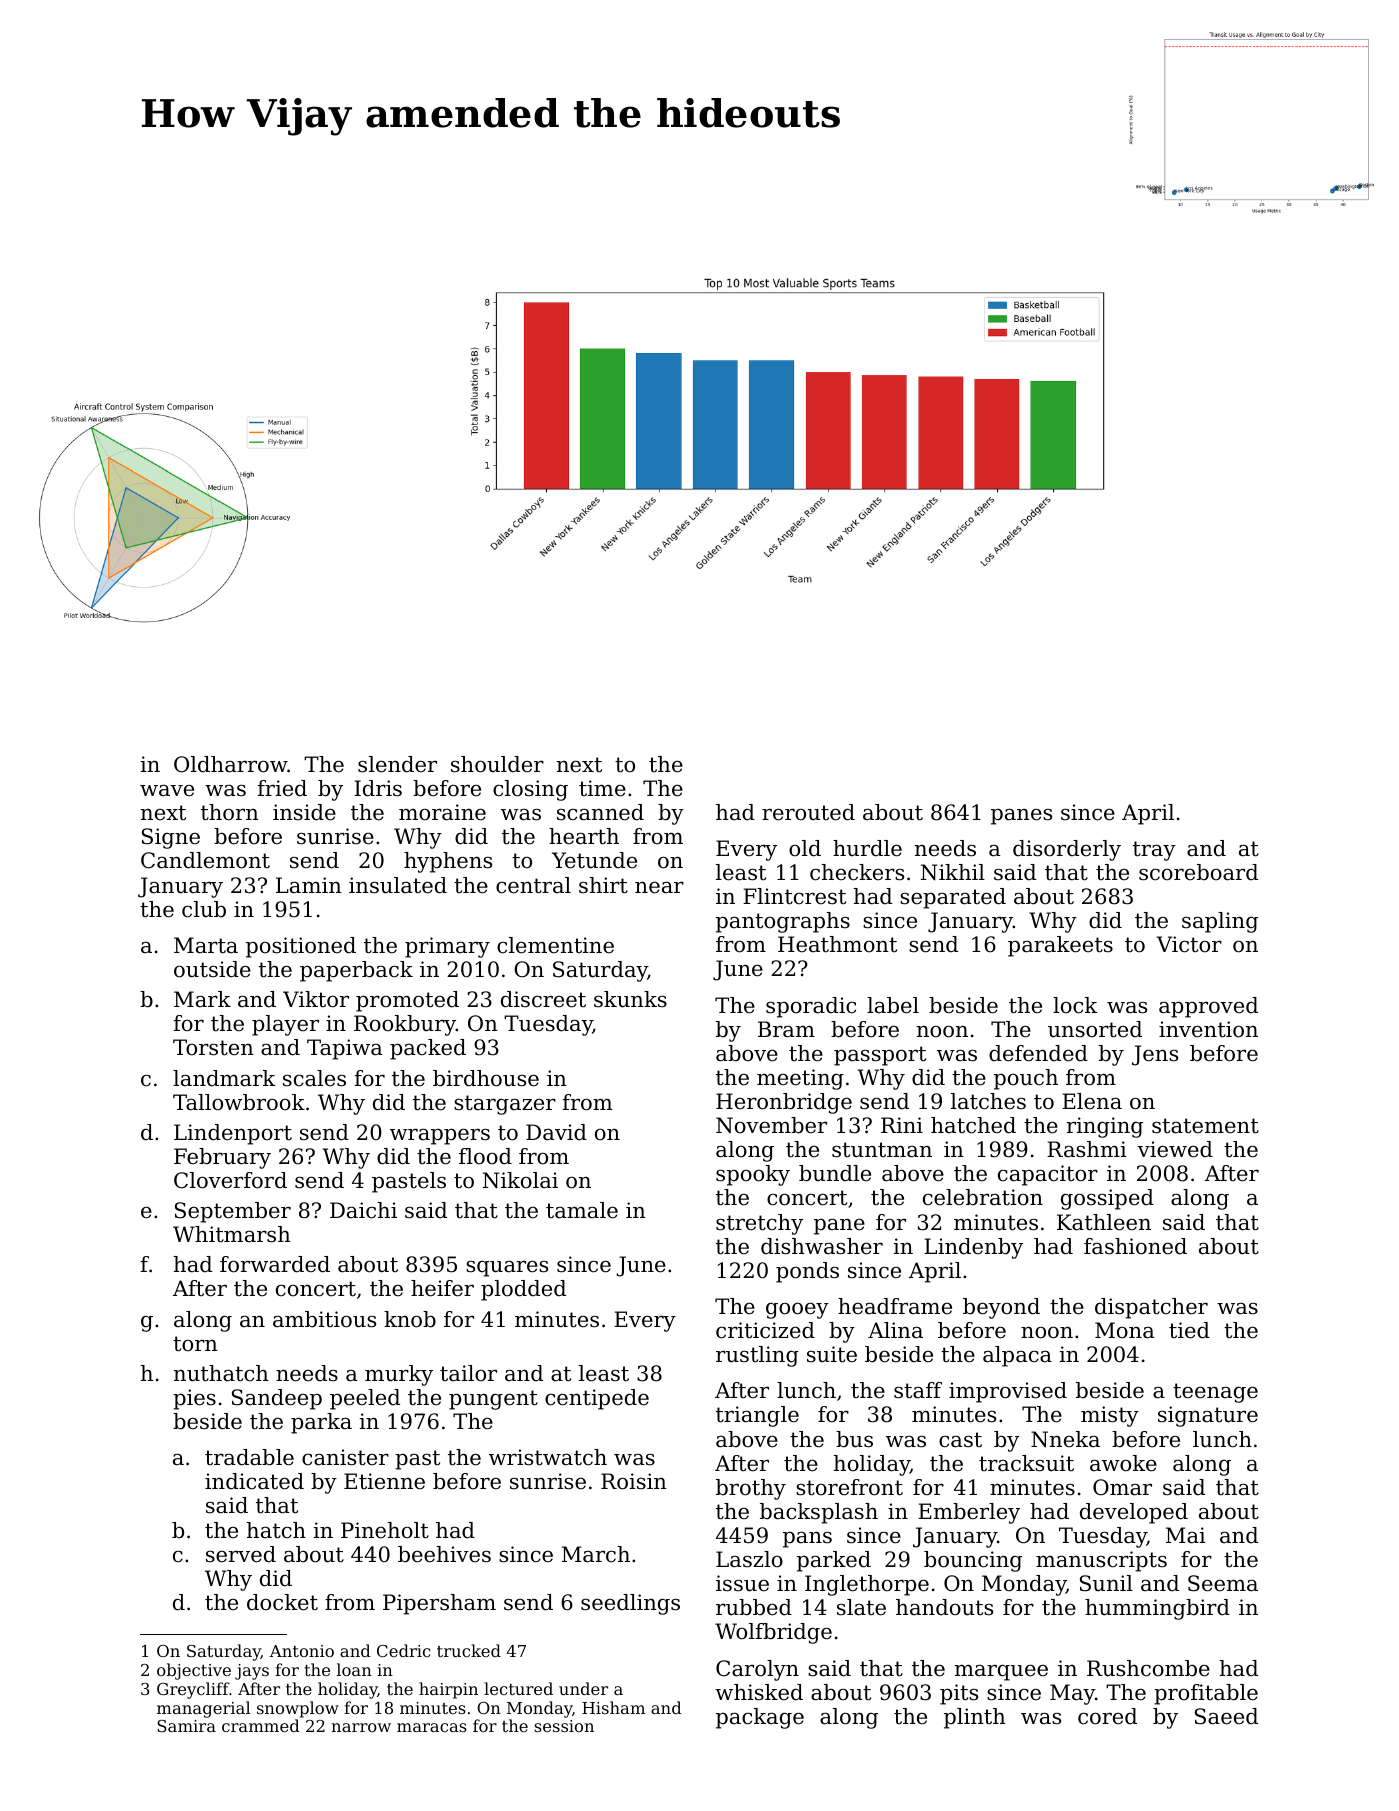 The width and height of the screenshot is (1399, 1811). What do you see at coordinates (1048, 1175) in the screenshot?
I see `capacitor` at bounding box center [1048, 1175].
